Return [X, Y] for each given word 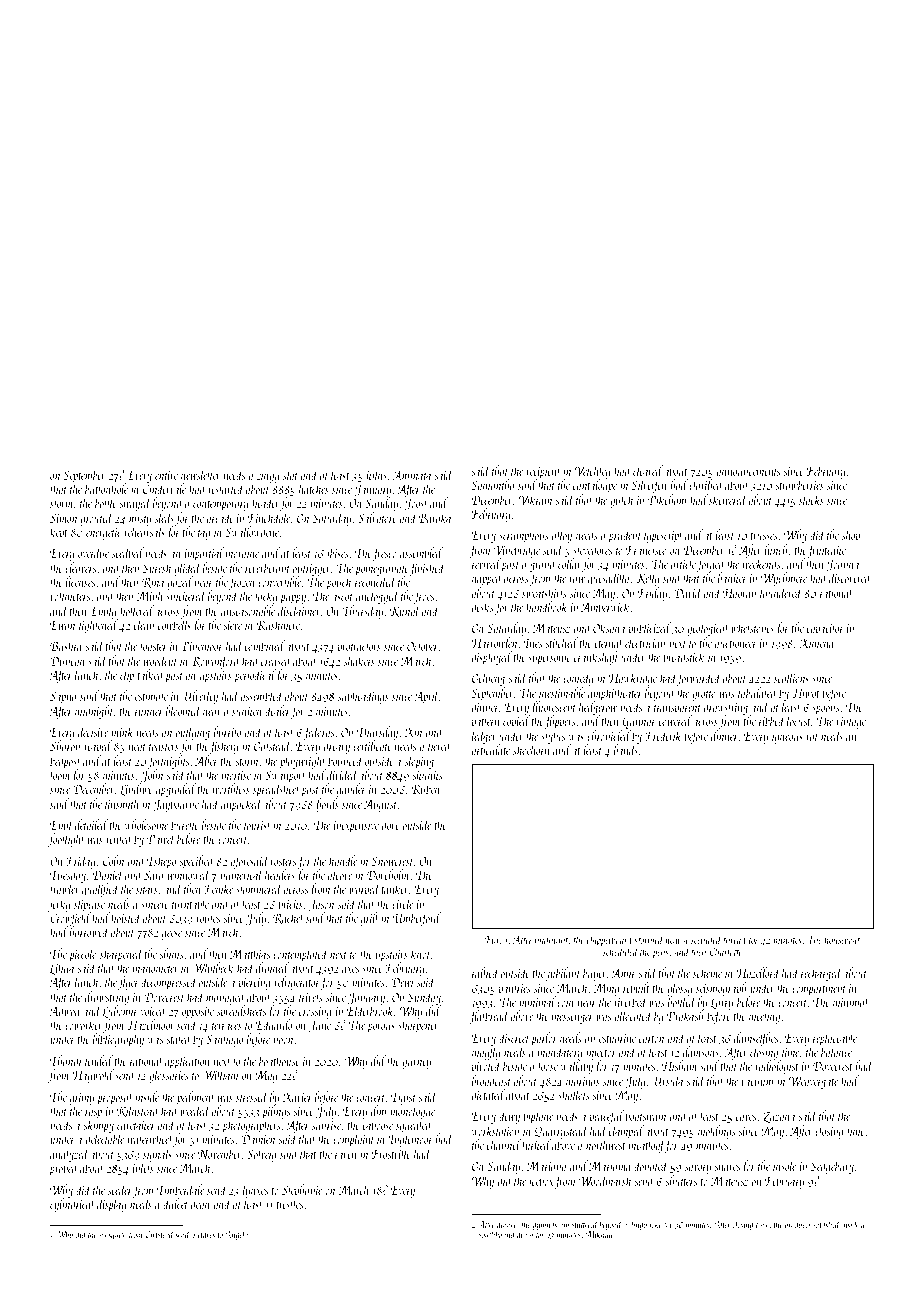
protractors [359, 649]
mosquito [112, 1236]
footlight [66, 840]
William [220, 1074]
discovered [849, 578]
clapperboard [610, 941]
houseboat [842, 939]
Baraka [435, 517]
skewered [728, 499]
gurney [416, 1064]
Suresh [157, 567]
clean [144, 624]
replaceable [834, 1039]
